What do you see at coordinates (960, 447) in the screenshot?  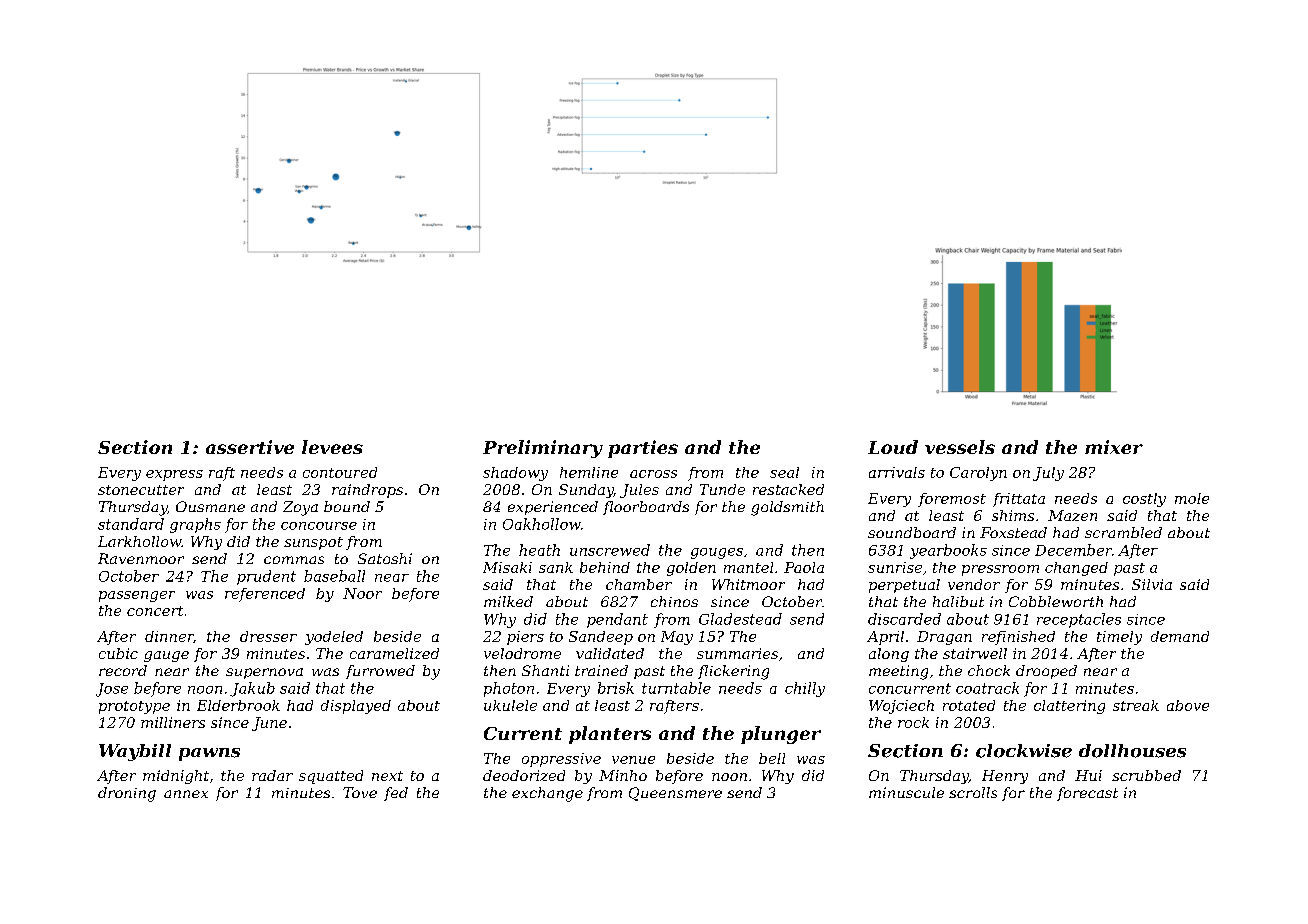 I see `vessels` at bounding box center [960, 447].
